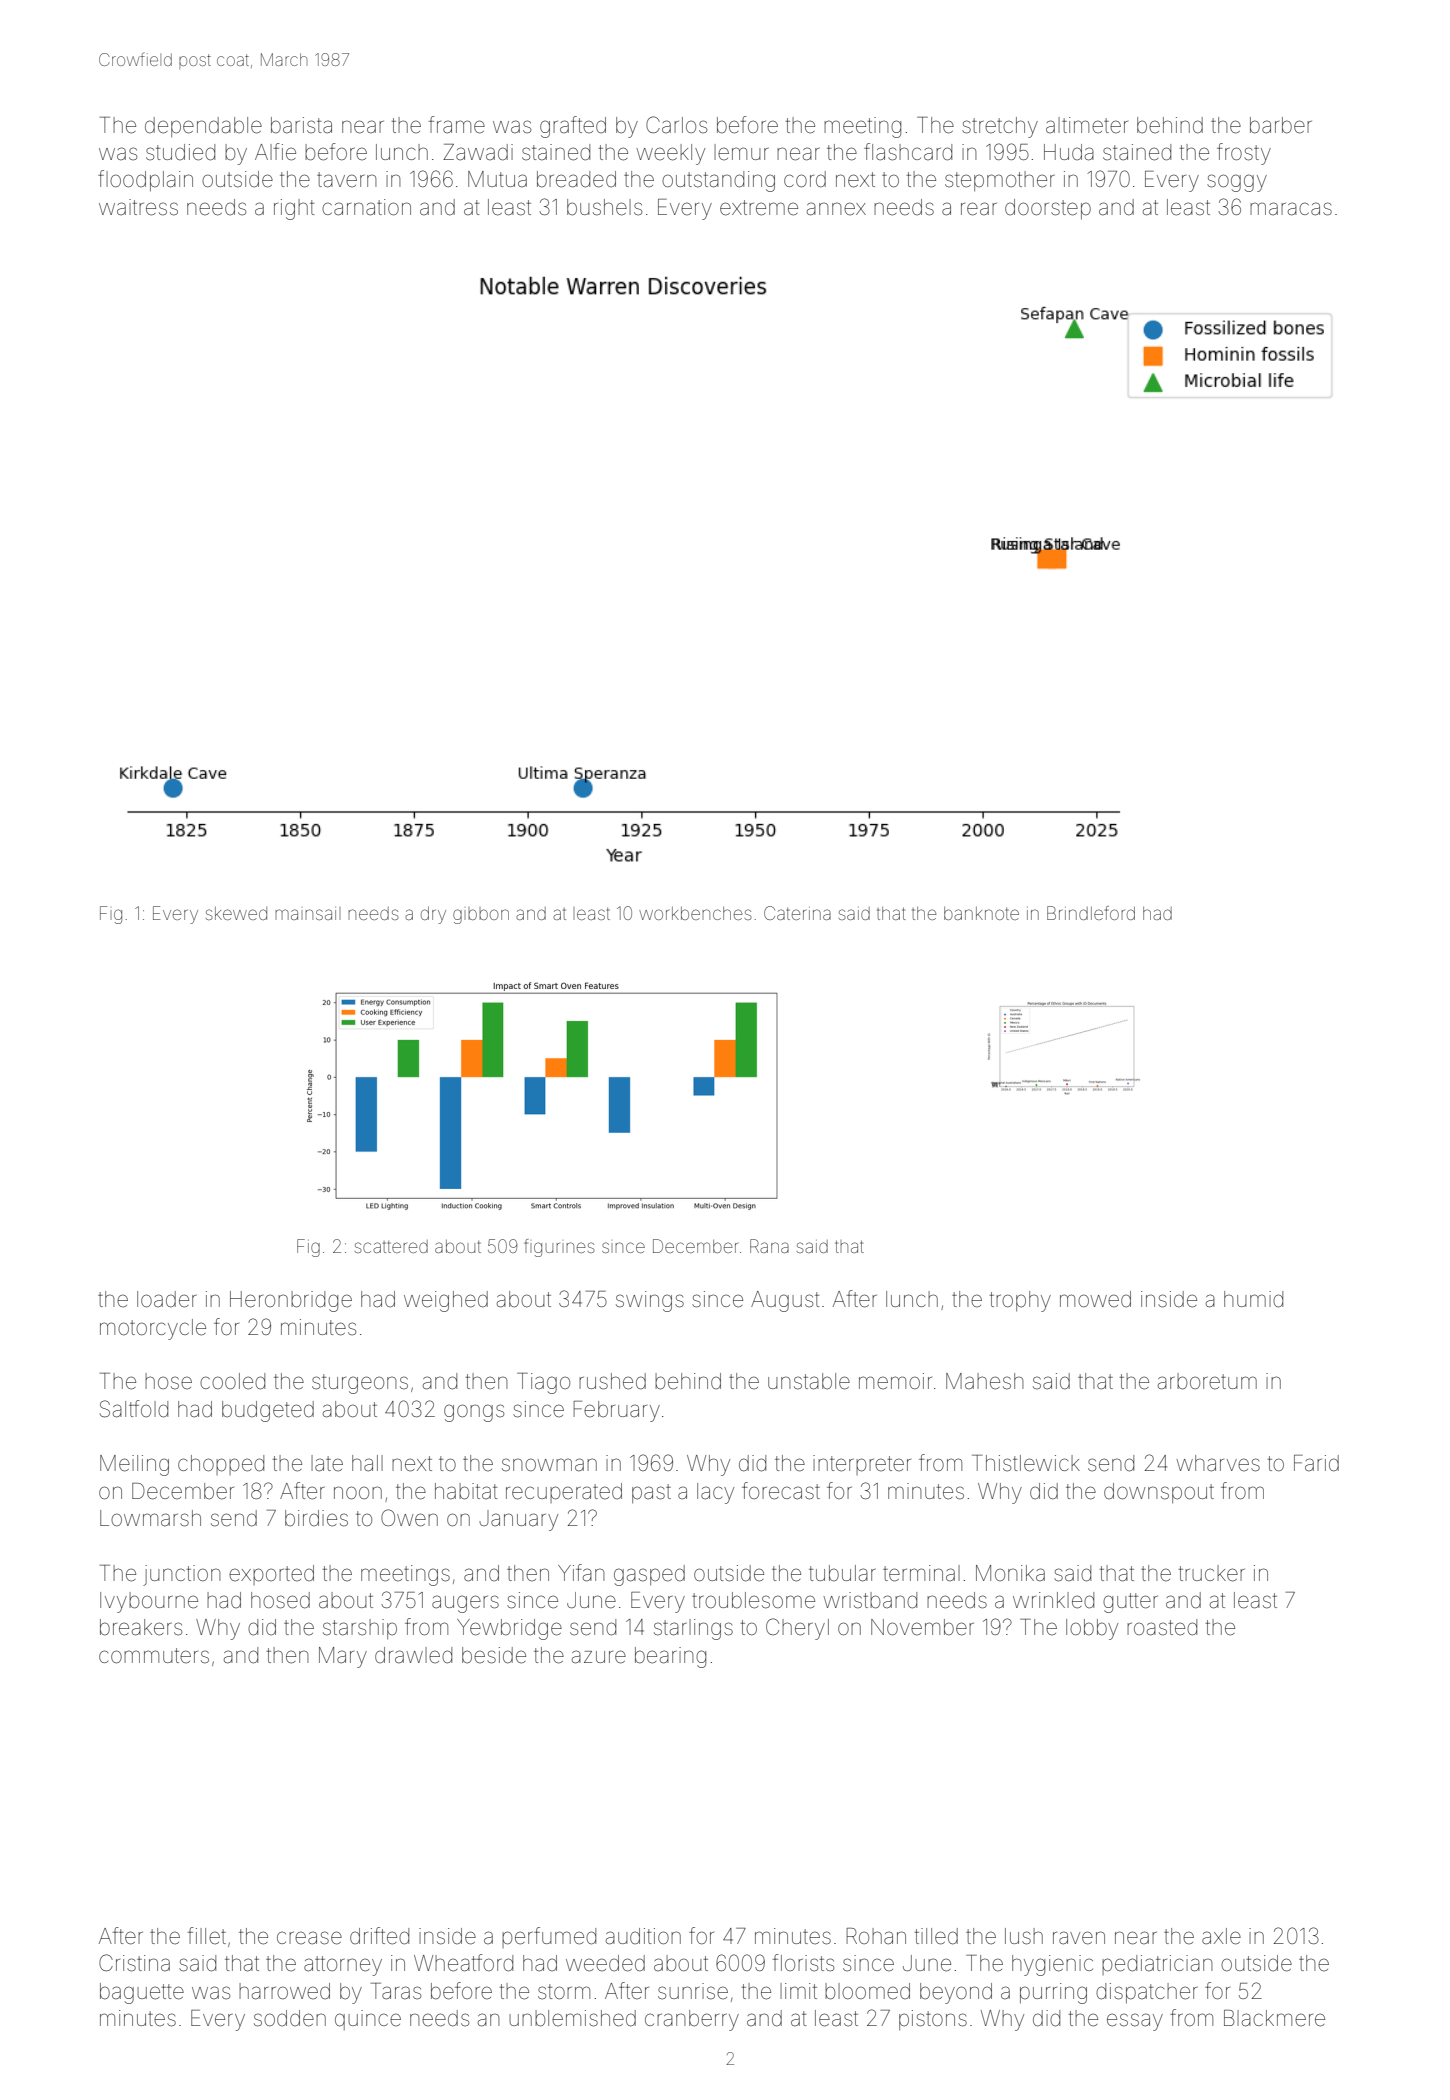 Image resolution: width=1450 pixels, height=2100 pixels. What do you see at coordinates (1218, 1463) in the document?
I see `wharves` at bounding box center [1218, 1463].
